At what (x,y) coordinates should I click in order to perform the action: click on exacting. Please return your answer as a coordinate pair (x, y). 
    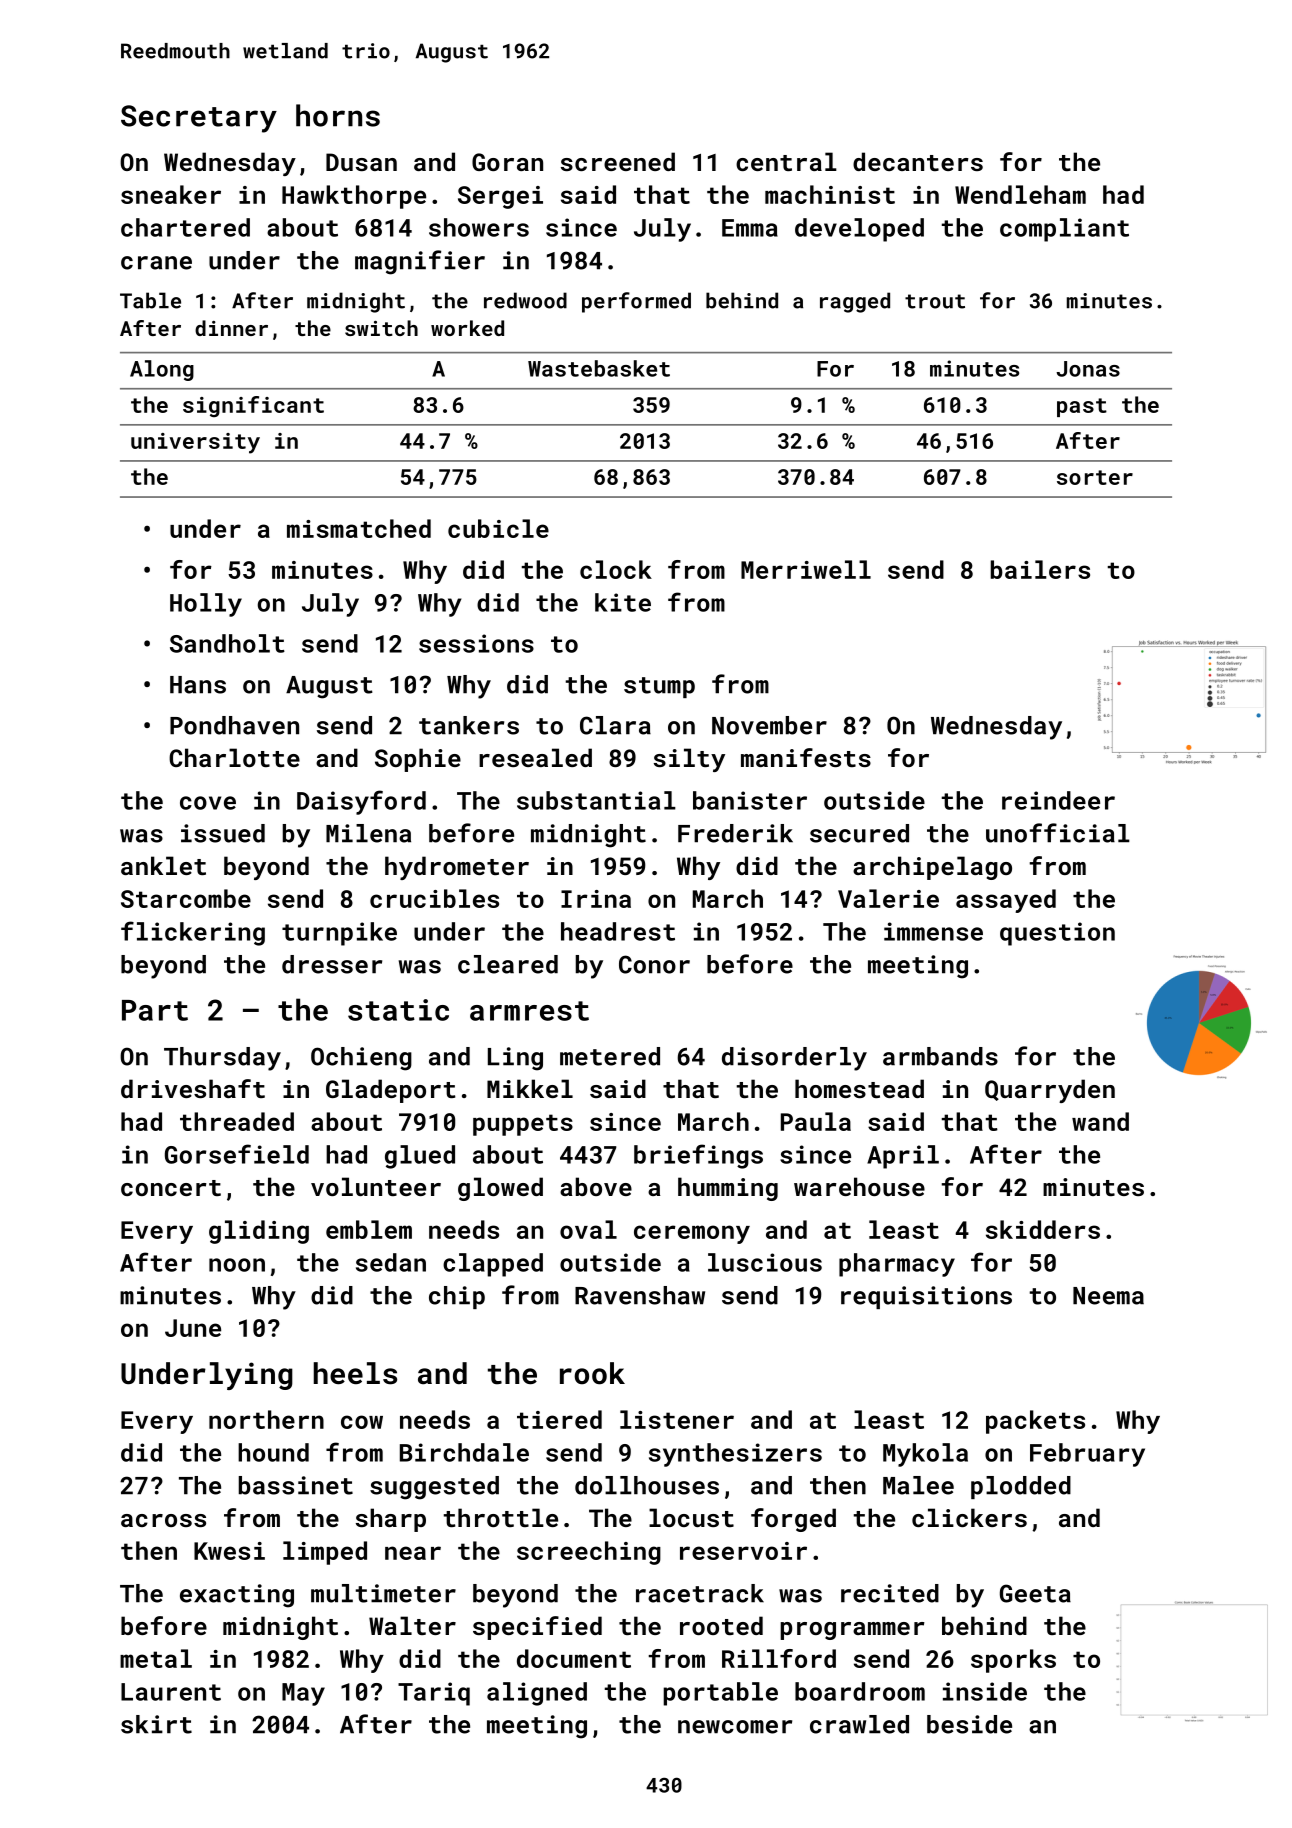
    Looking at the image, I should click on (237, 1596).
